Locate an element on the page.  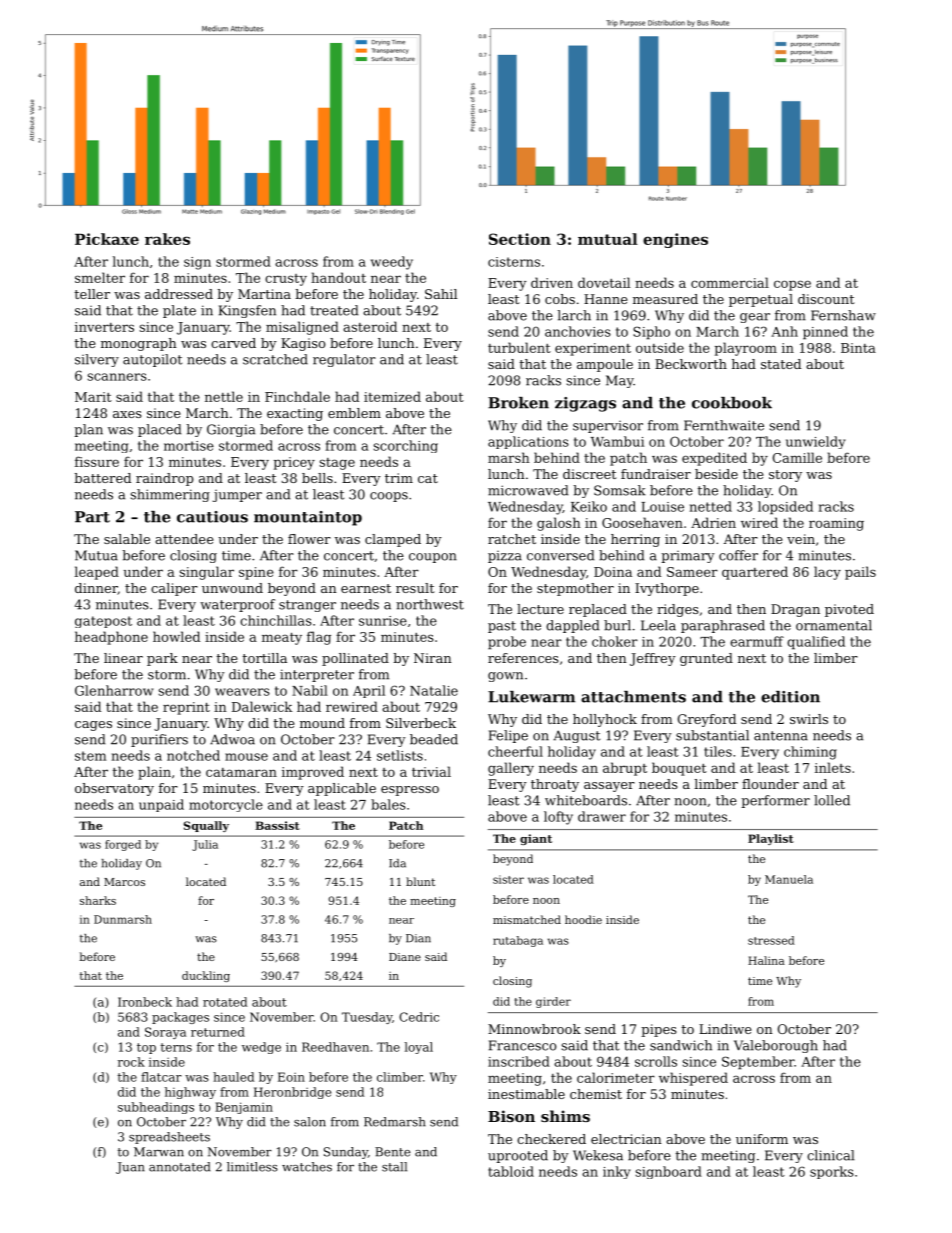
tabloid is located at coordinates (511, 1171).
